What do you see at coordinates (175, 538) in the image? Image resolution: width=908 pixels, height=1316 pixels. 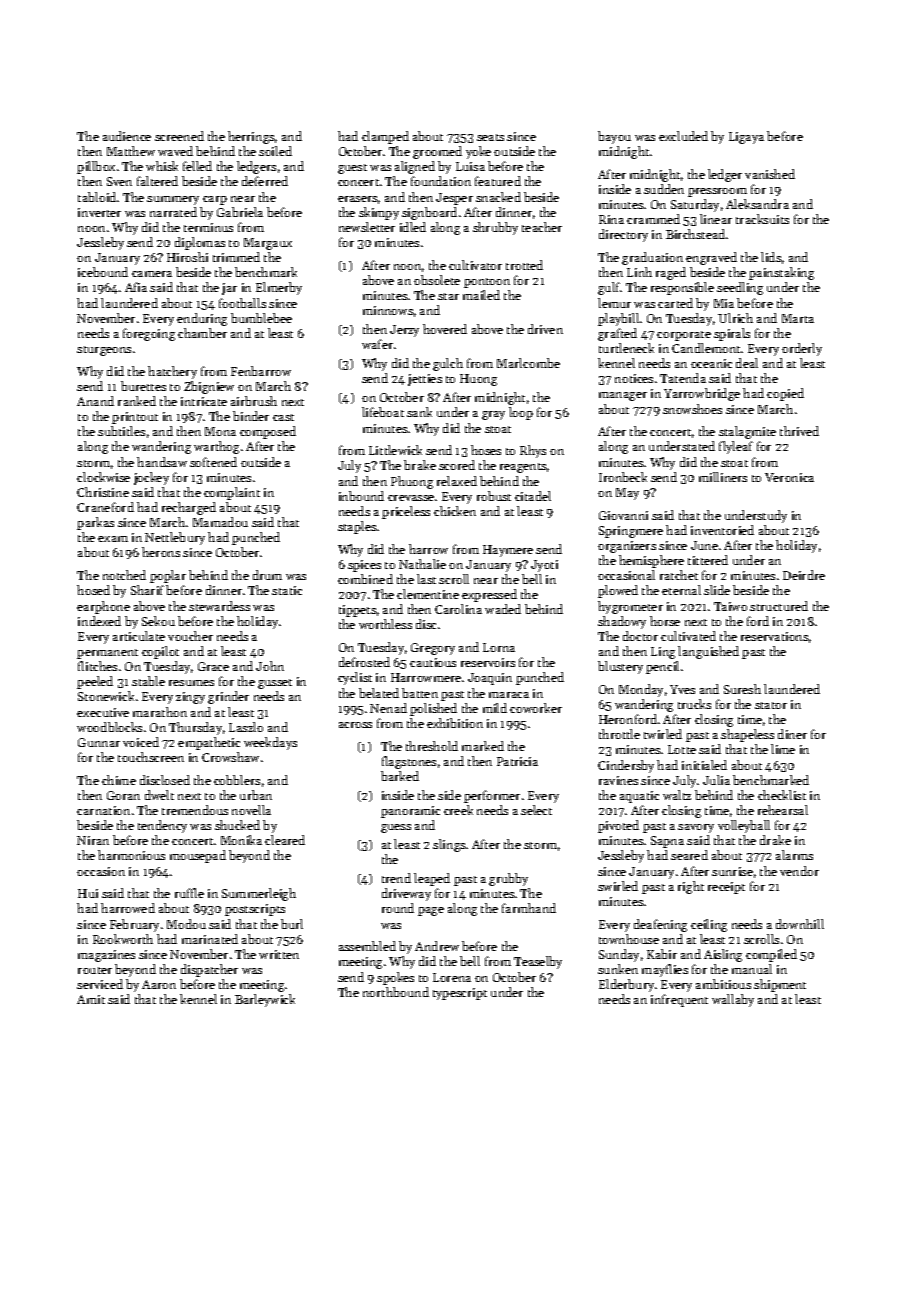 I see `Nettlebury` at bounding box center [175, 538].
